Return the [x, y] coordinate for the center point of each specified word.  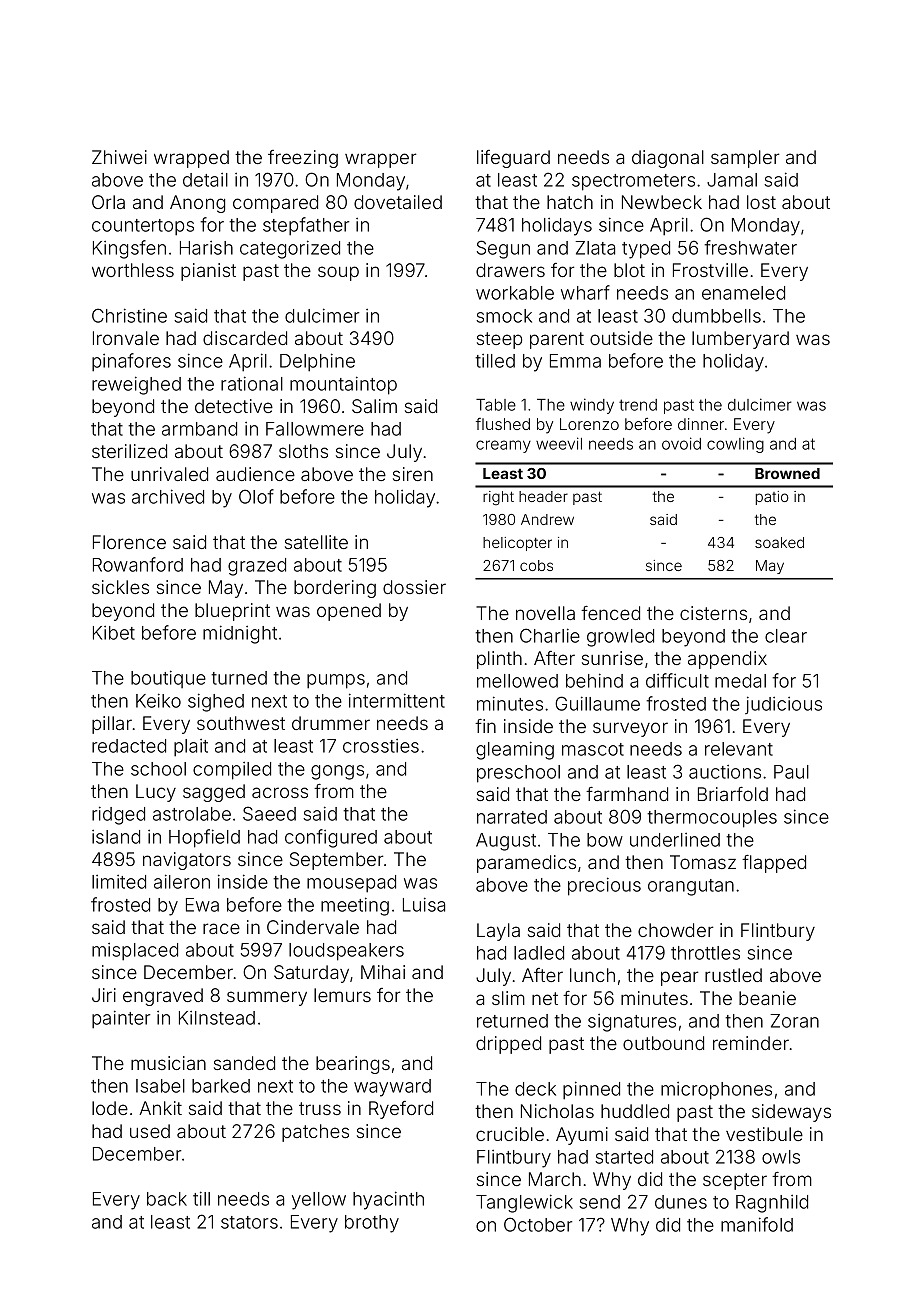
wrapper [380, 160]
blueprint [232, 612]
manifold [757, 1224]
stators [249, 1222]
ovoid [681, 443]
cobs [536, 565]
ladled [539, 953]
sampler [745, 159]
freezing [303, 159]
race [221, 928]
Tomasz [703, 862]
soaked [779, 542]
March [555, 1179]
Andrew [547, 519]
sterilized [129, 451]
